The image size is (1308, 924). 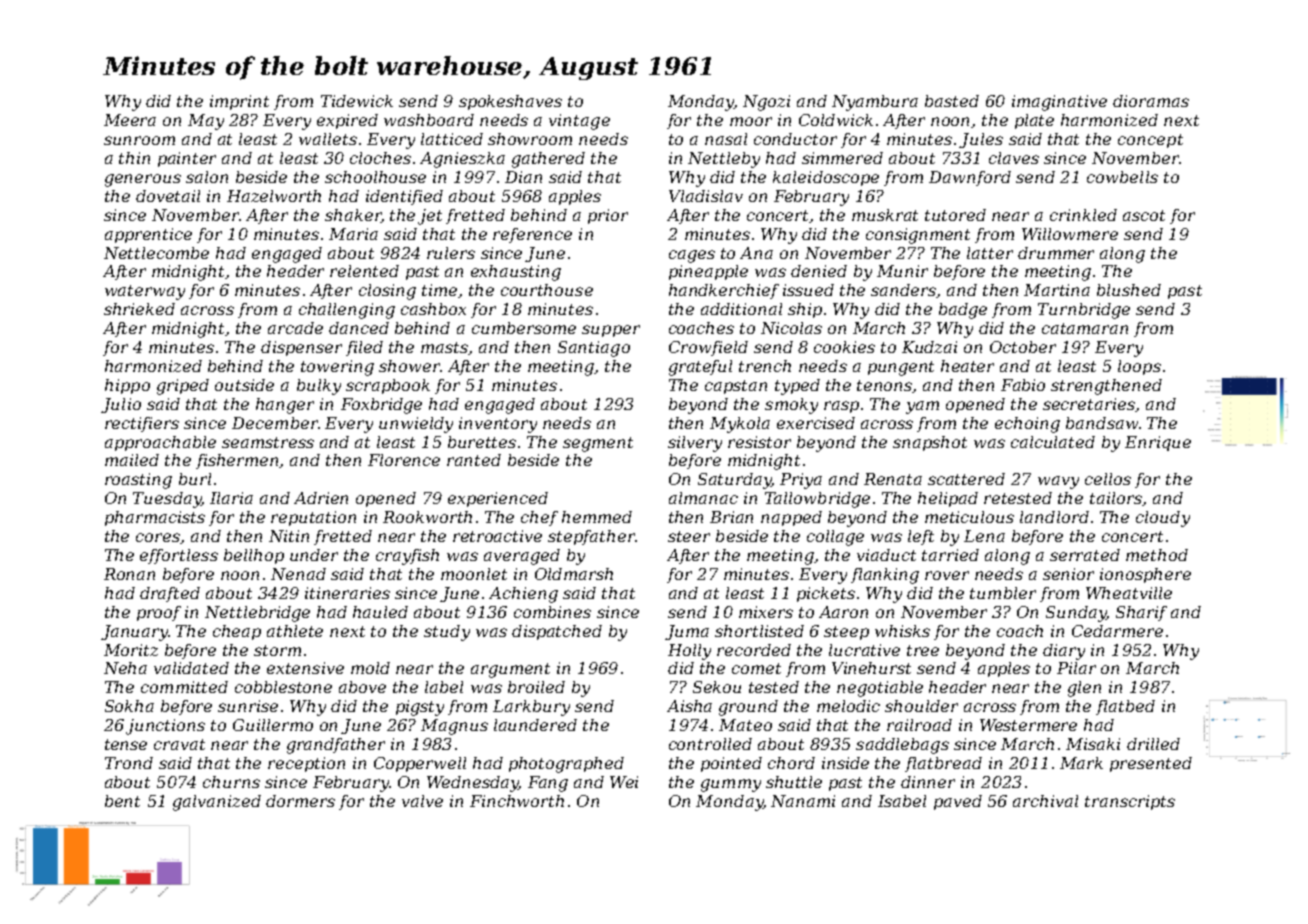 What do you see at coordinates (1083, 215) in the page?
I see `crinkled` at bounding box center [1083, 215].
